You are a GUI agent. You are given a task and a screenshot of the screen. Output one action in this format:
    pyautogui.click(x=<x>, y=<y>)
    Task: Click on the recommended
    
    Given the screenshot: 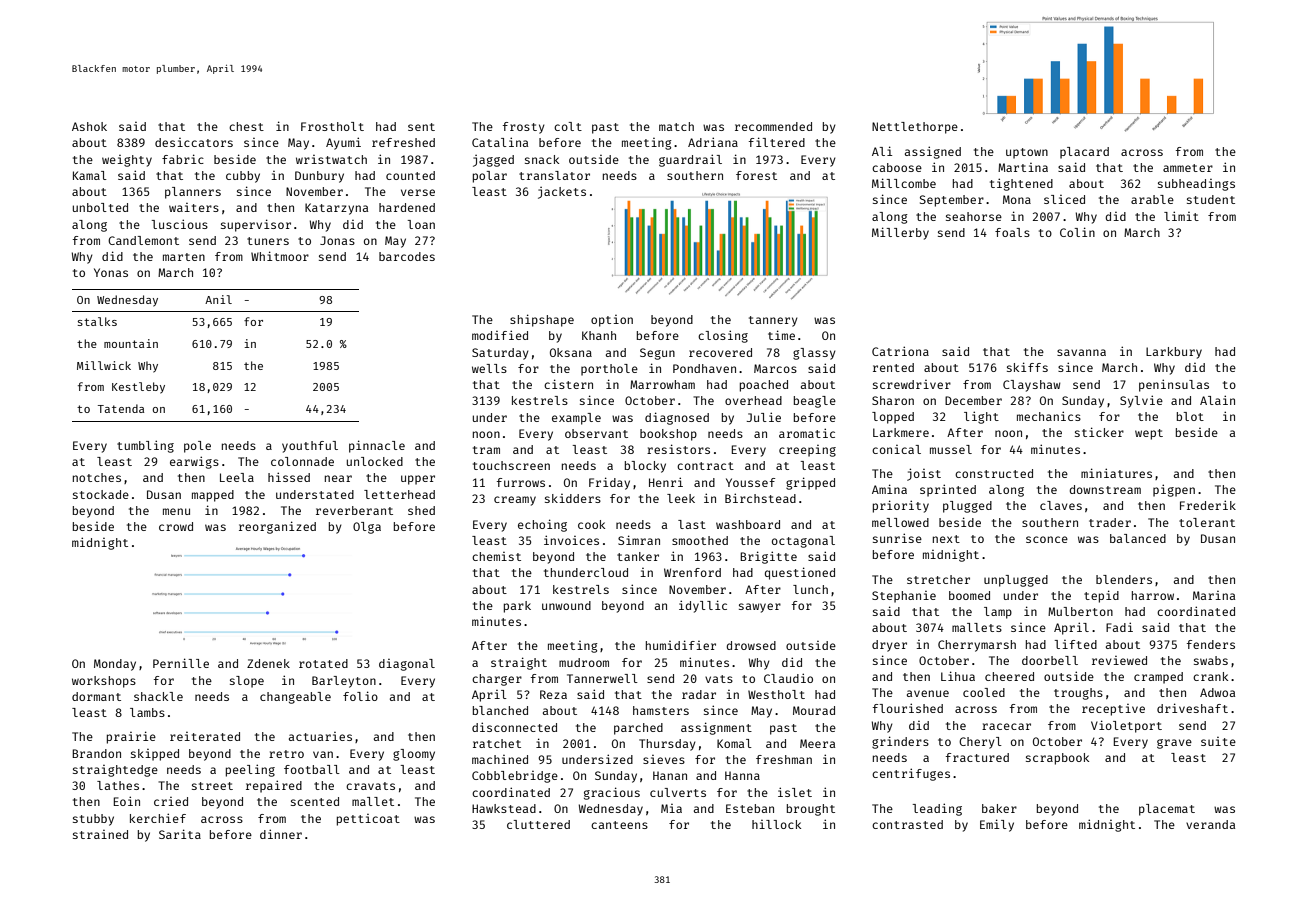 What is the action you would take?
    pyautogui.click(x=773, y=126)
